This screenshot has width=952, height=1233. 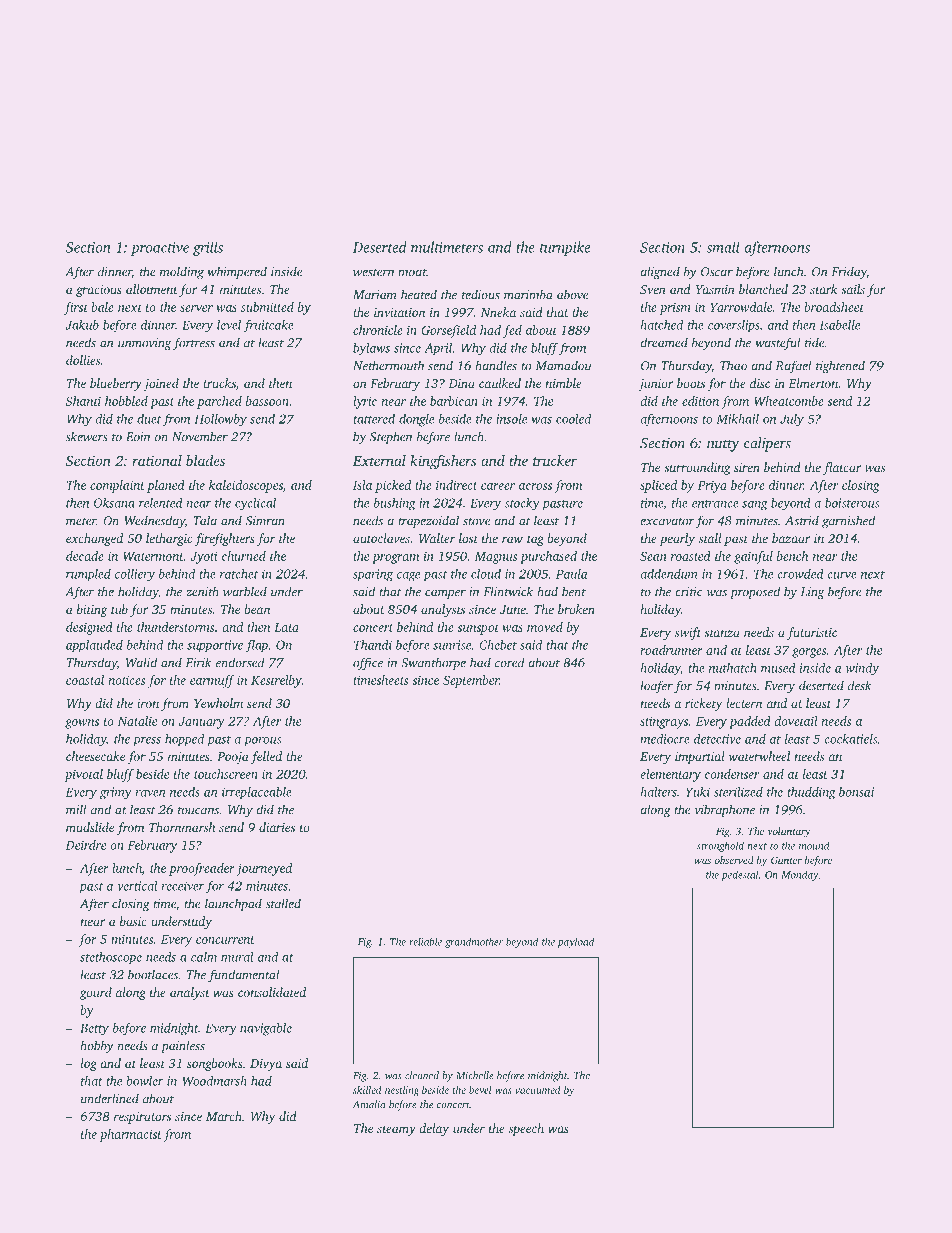 What do you see at coordinates (526, 1129) in the screenshot?
I see `speech` at bounding box center [526, 1129].
